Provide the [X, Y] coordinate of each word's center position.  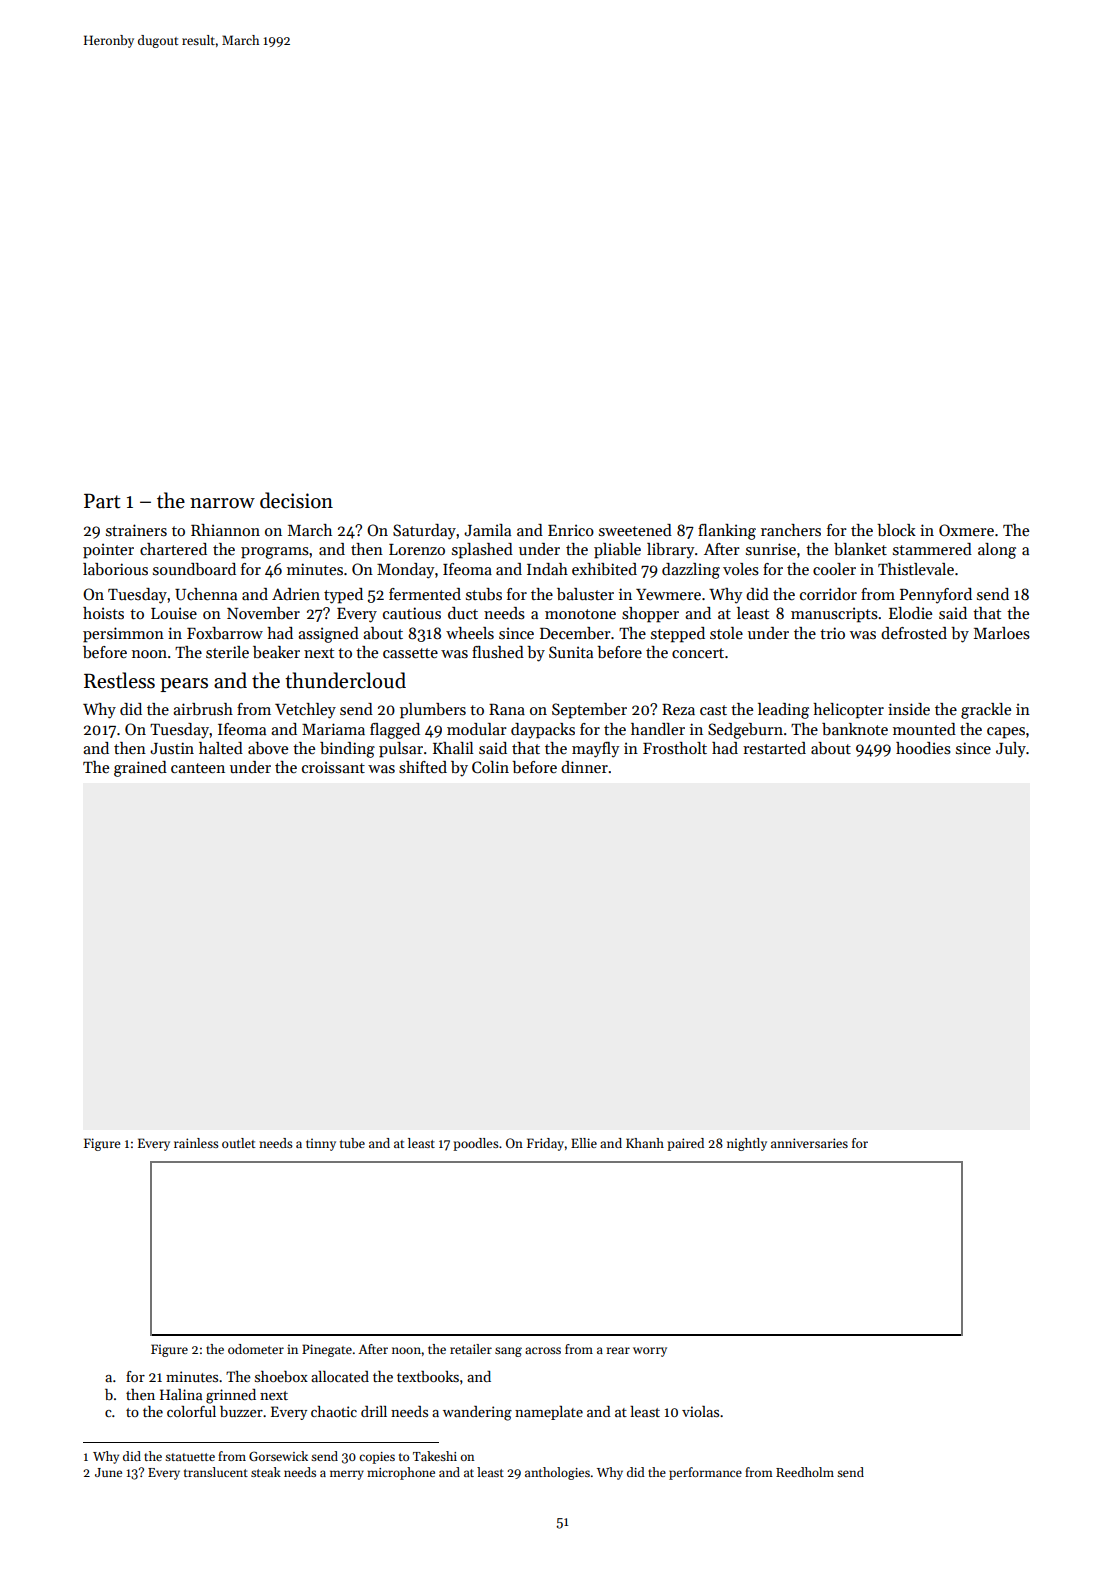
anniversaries [809, 1143]
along [997, 551]
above [268, 748]
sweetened [635, 530]
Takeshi [435, 1456]
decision [296, 500]
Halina [181, 1394]
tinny [321, 1144]
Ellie [584, 1143]
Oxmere [966, 530]
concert [698, 653]
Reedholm [805, 1472]
